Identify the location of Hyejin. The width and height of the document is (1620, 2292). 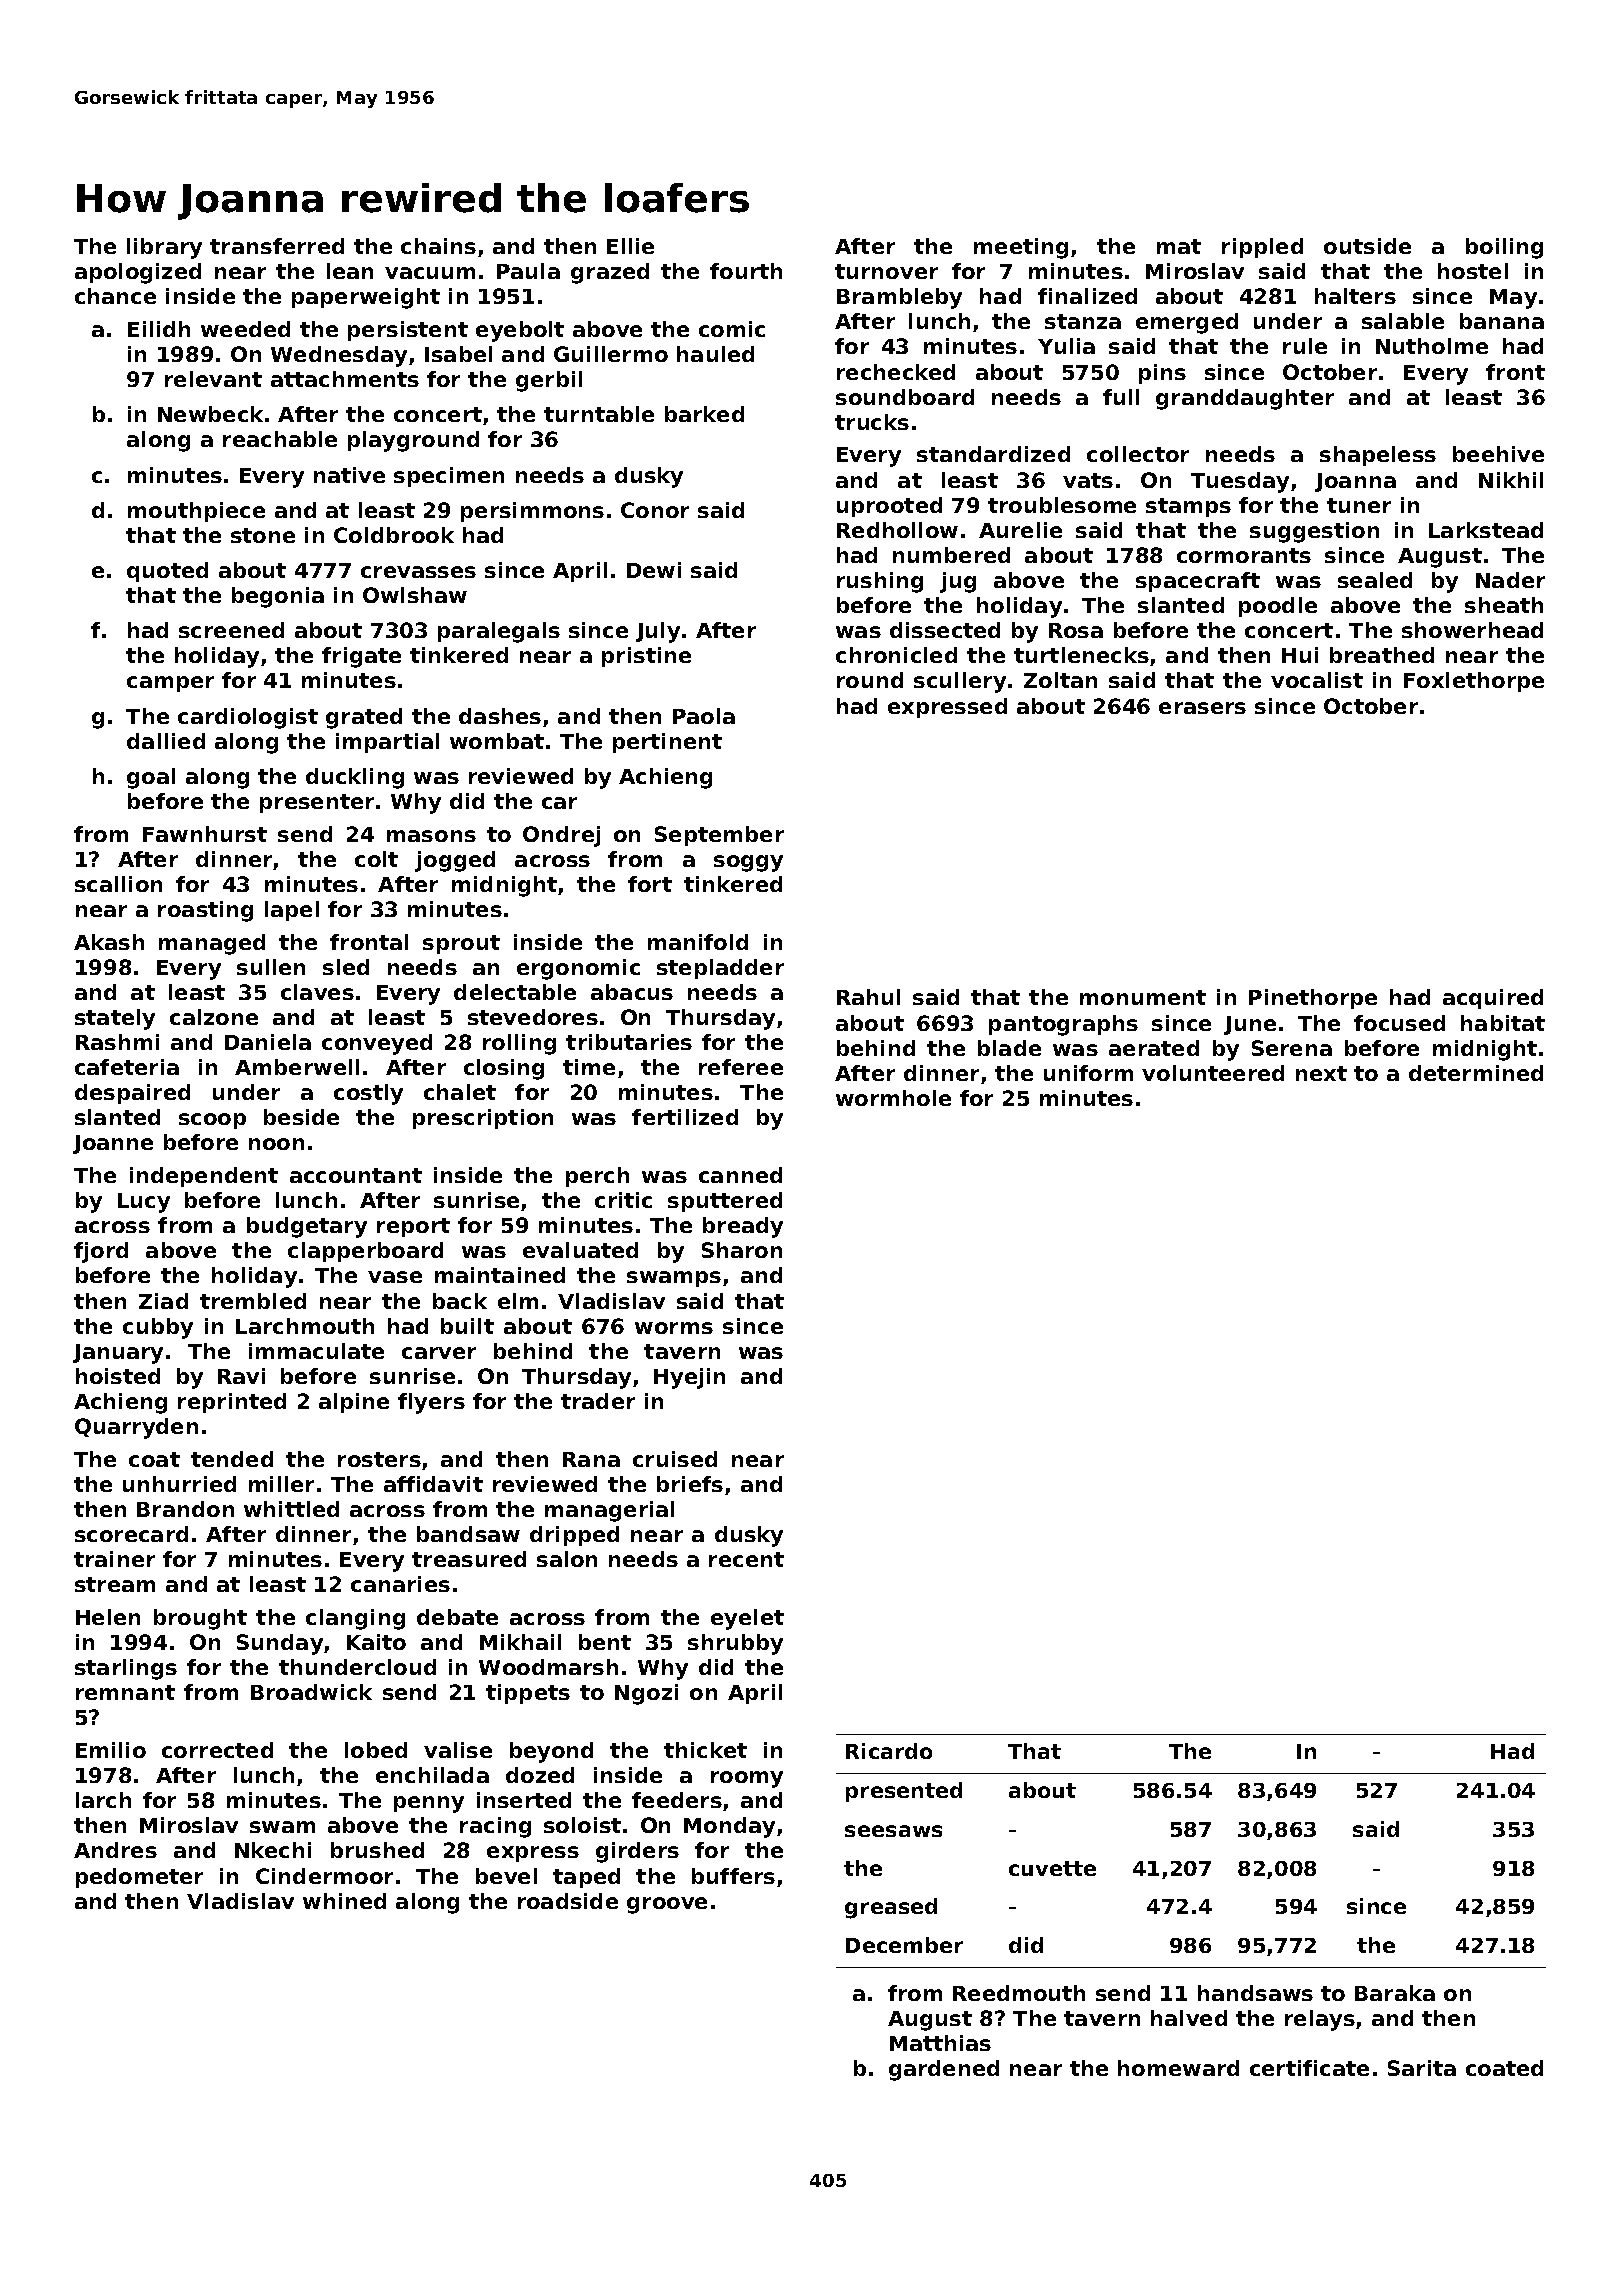
(689, 1378).
